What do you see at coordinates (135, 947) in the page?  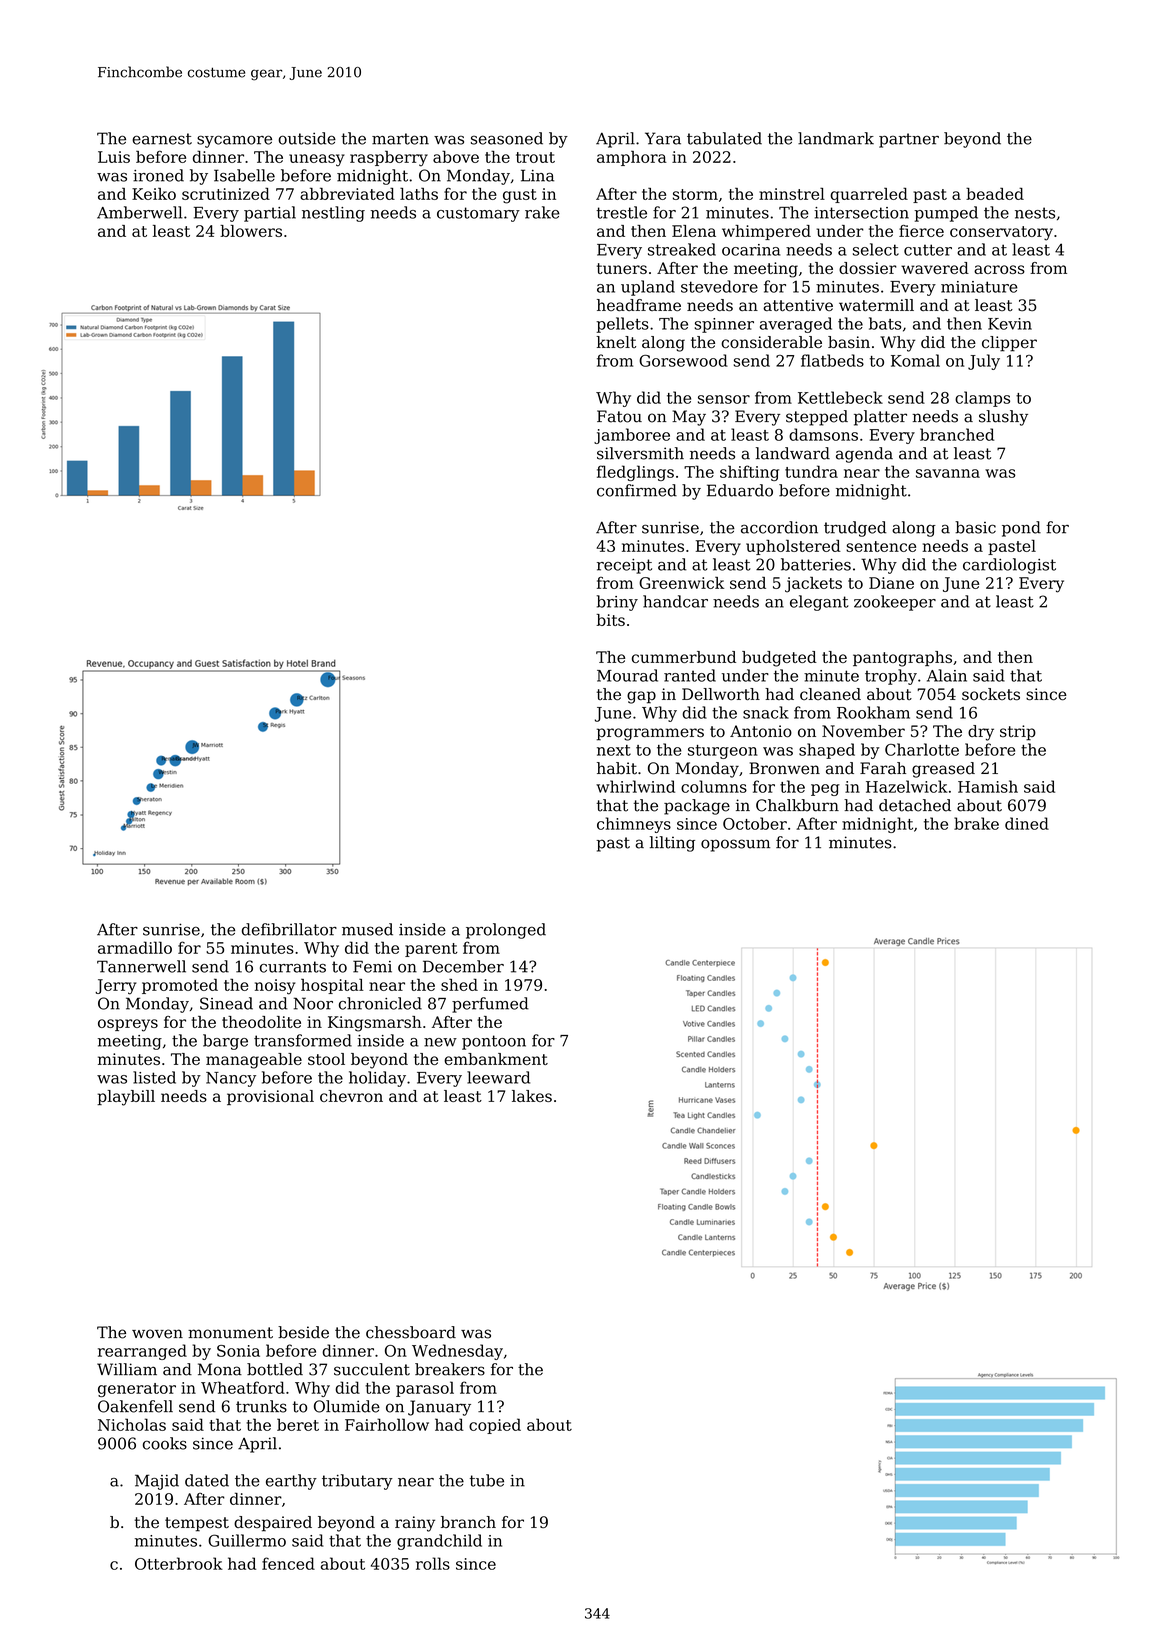 I see `armadillo` at bounding box center [135, 947].
